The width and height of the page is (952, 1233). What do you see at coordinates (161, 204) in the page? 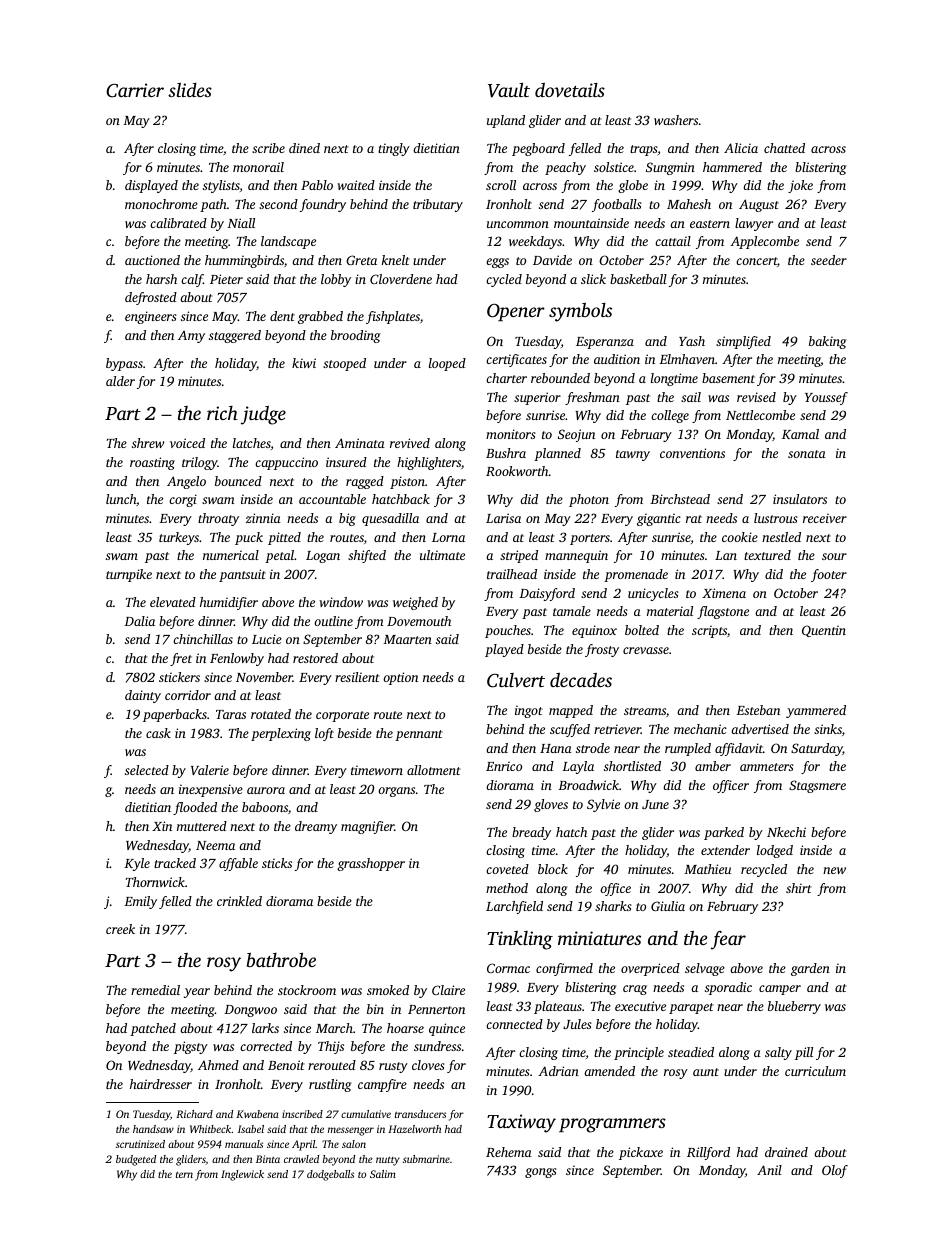
I see `monochrome` at bounding box center [161, 204].
